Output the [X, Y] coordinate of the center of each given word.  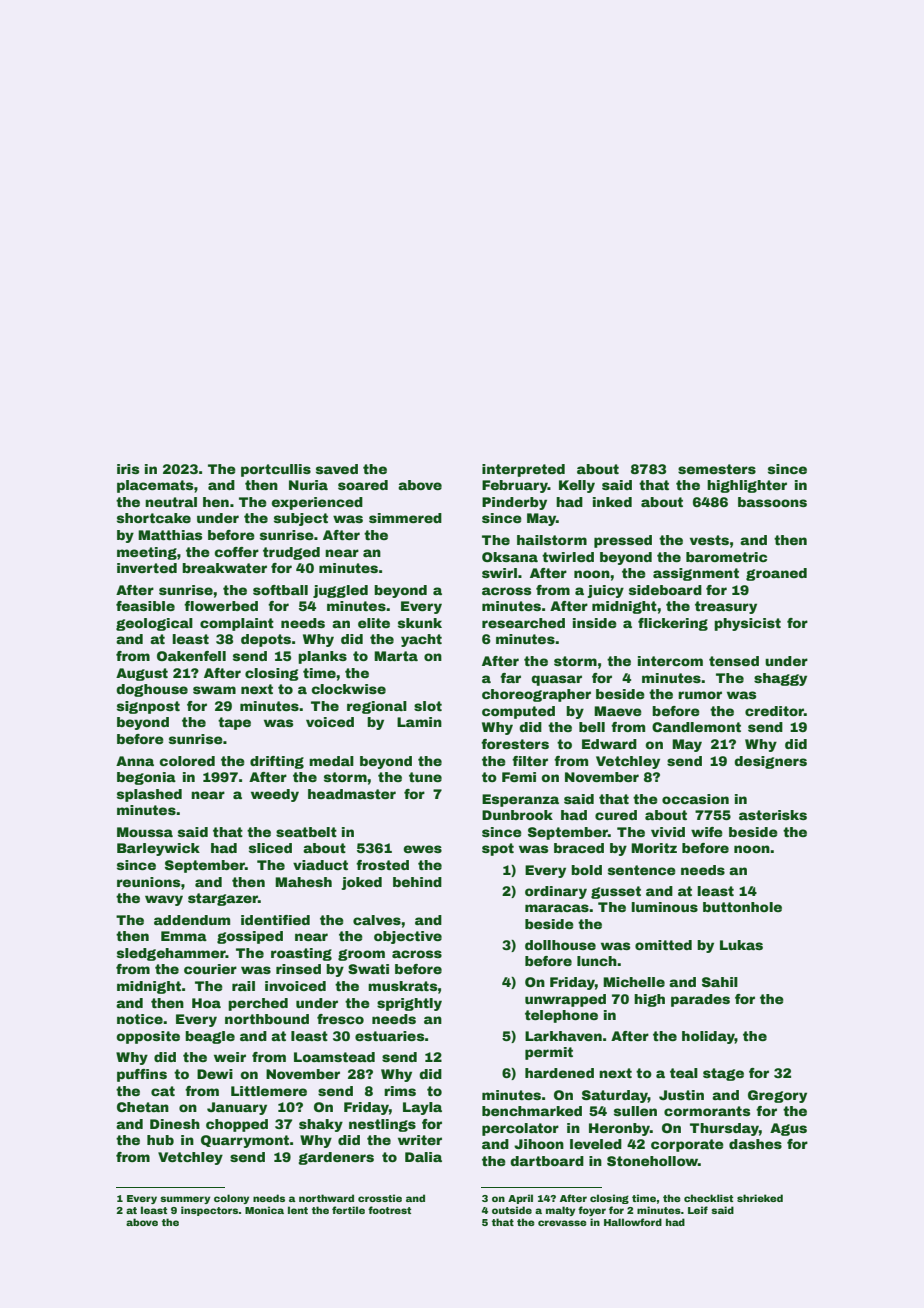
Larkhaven [563, 1036]
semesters [717, 469]
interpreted [523, 470]
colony [231, 1199]
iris [128, 469]
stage [723, 1074]
